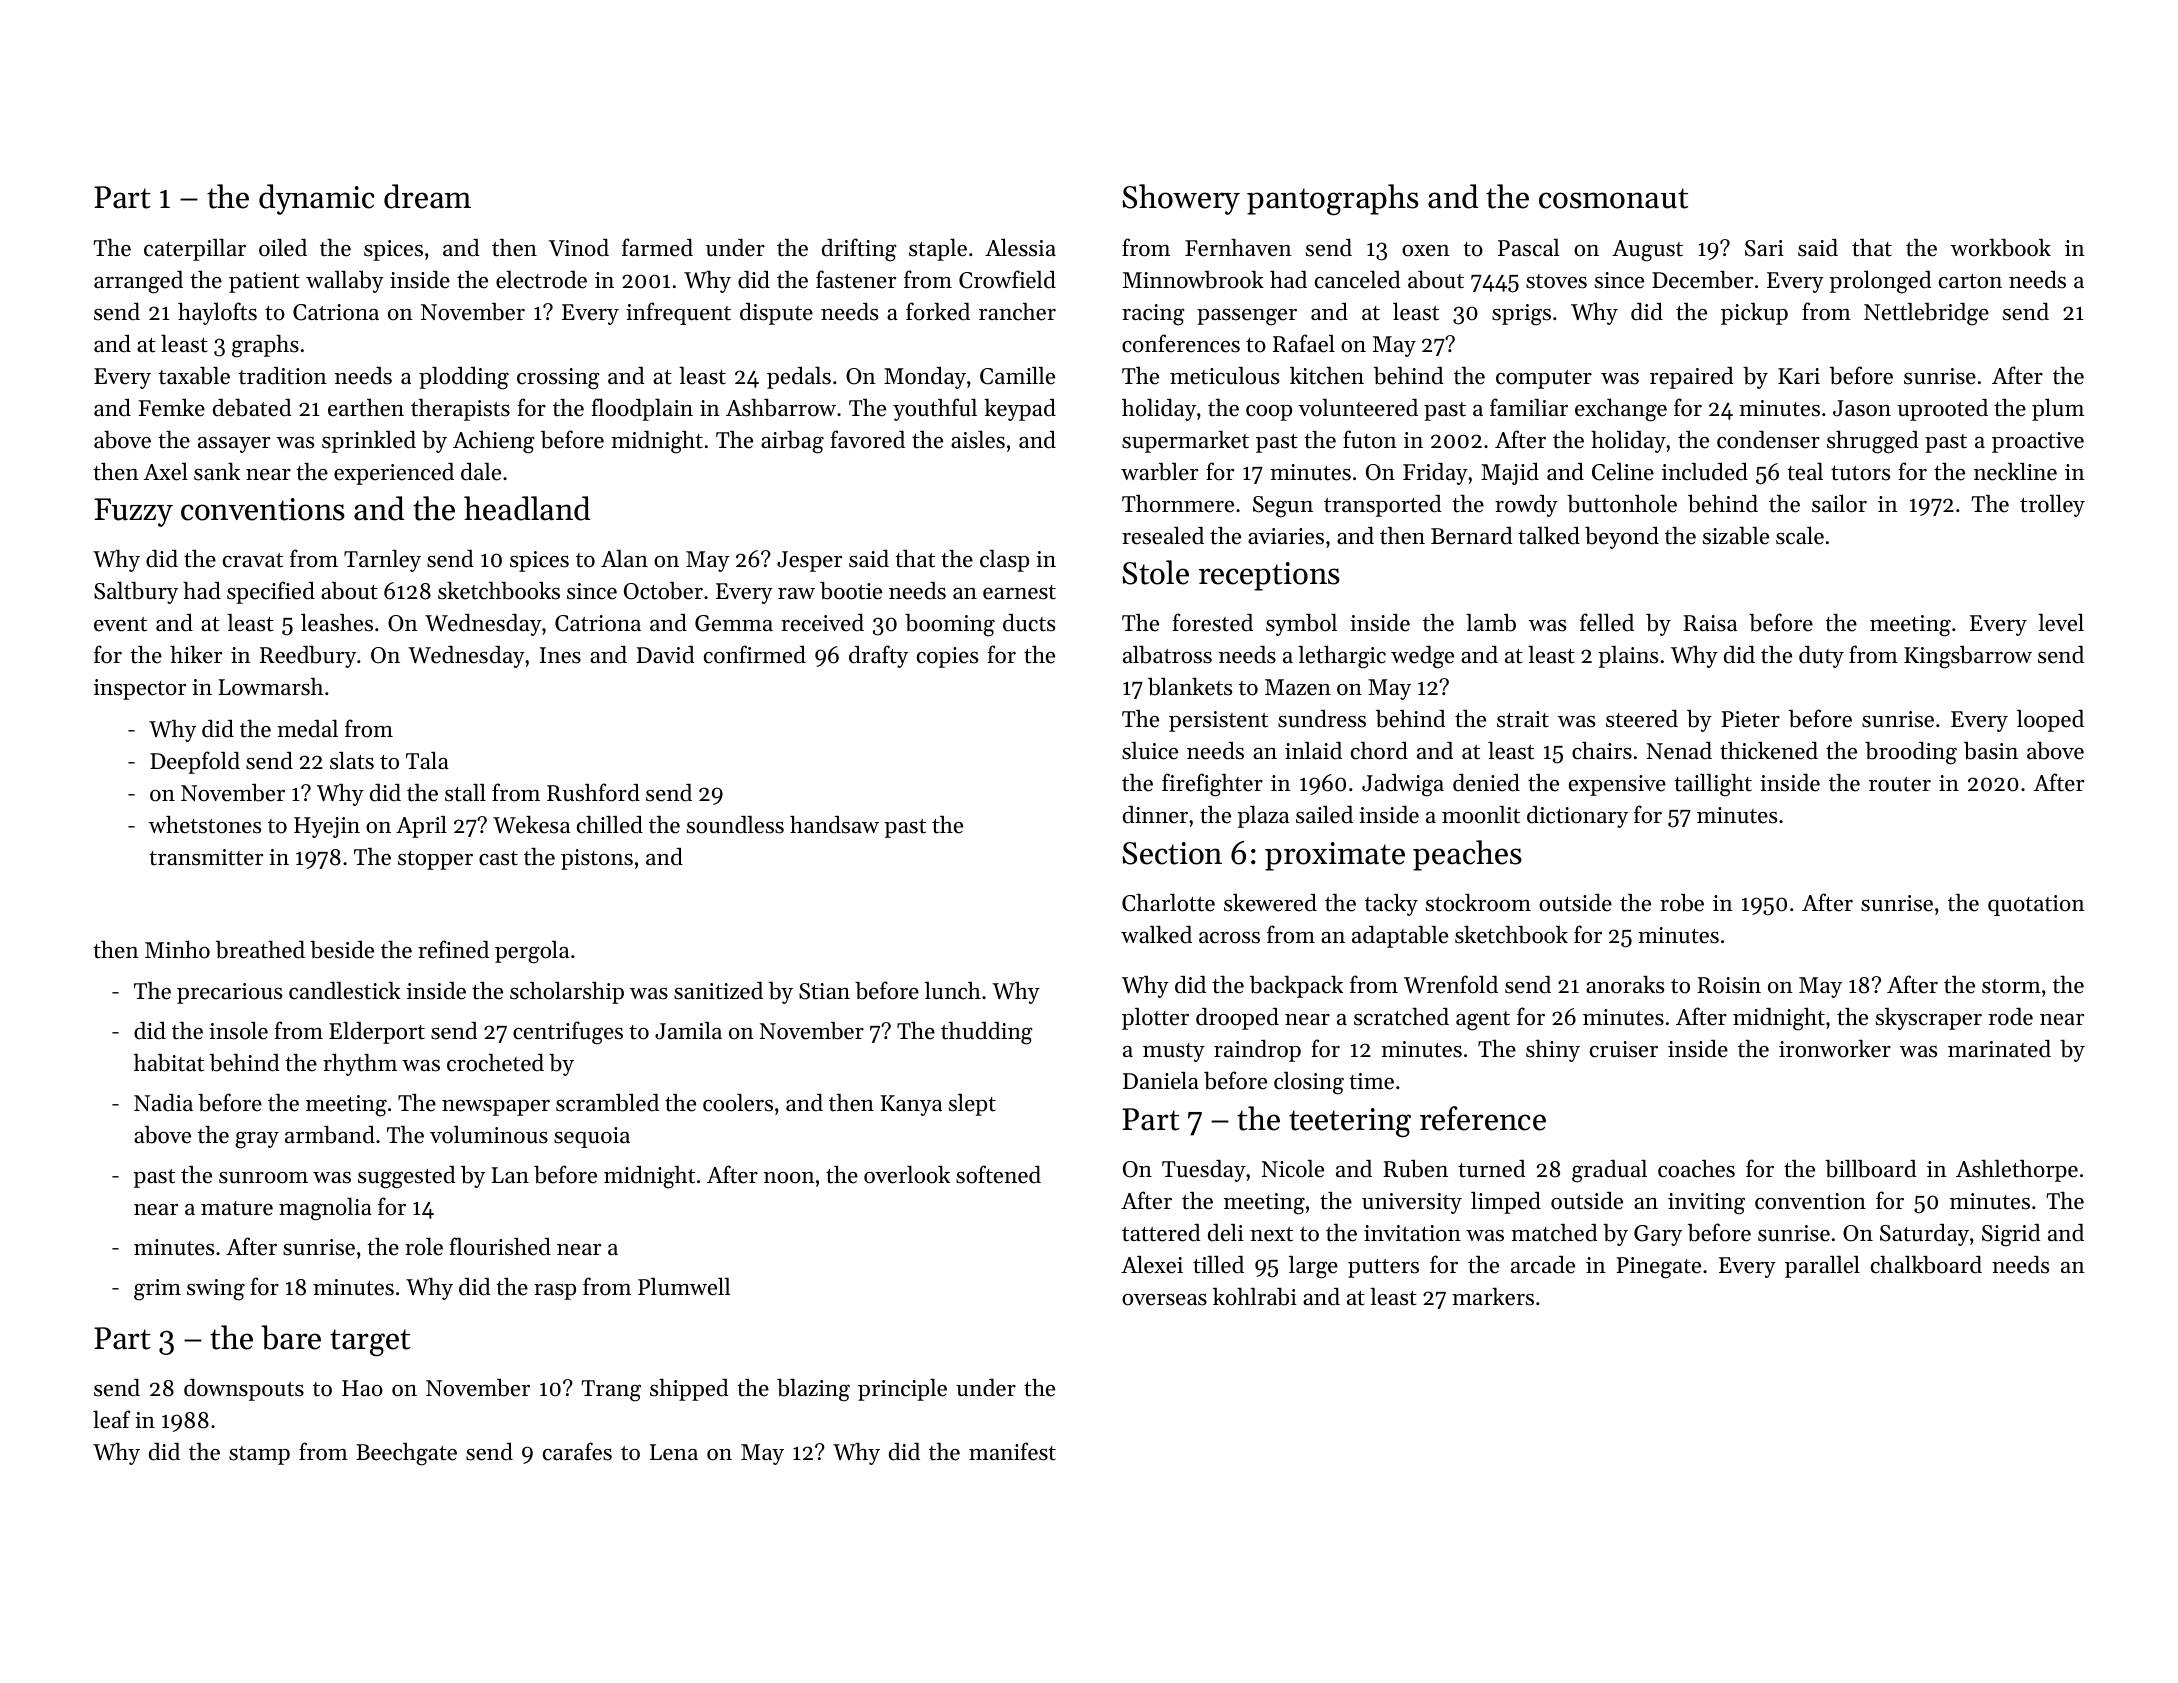 Image resolution: width=2178 pixels, height=1683 pixels. I want to click on precarious, so click(229, 993).
